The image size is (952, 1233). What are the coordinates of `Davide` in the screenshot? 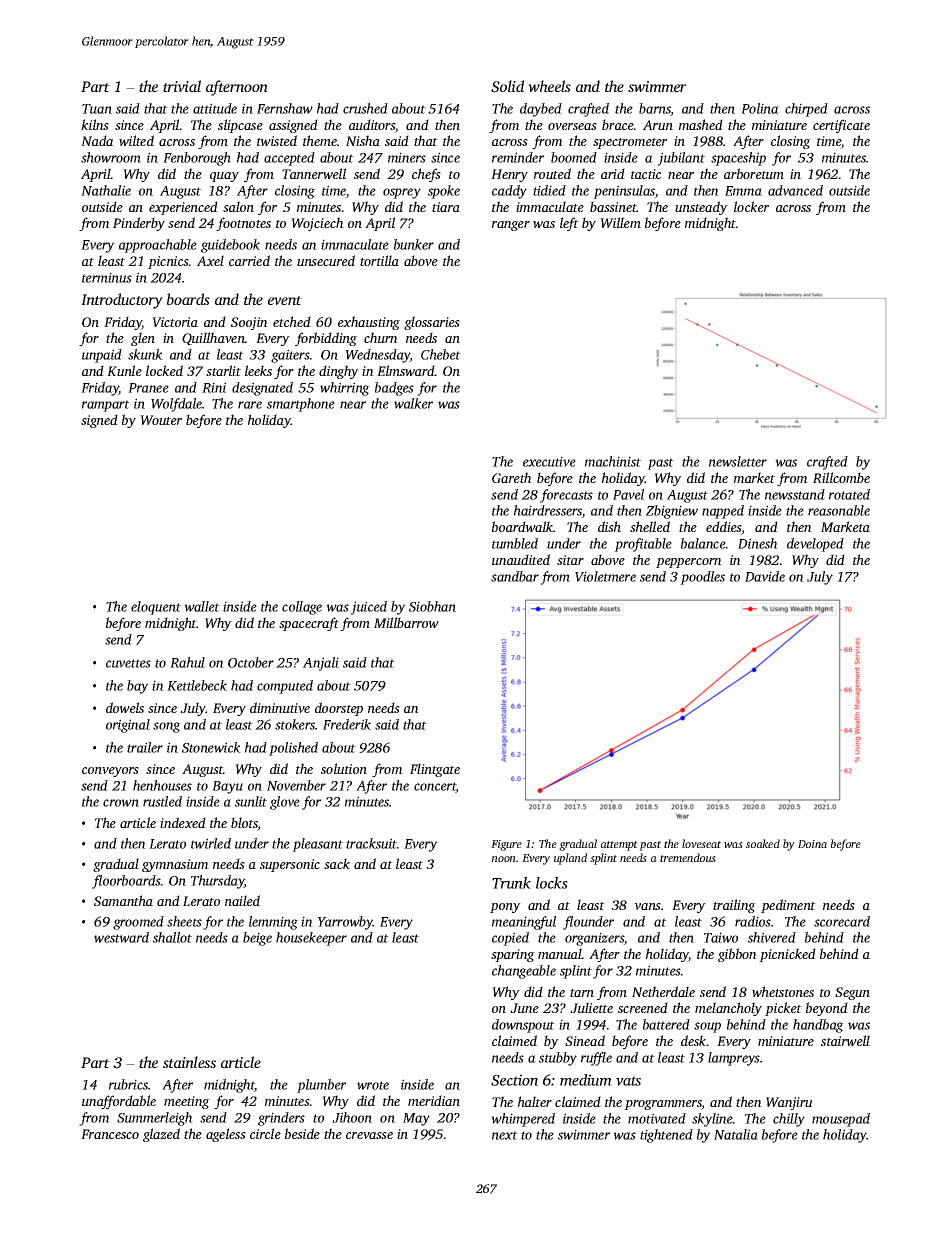 It's located at (765, 576).
